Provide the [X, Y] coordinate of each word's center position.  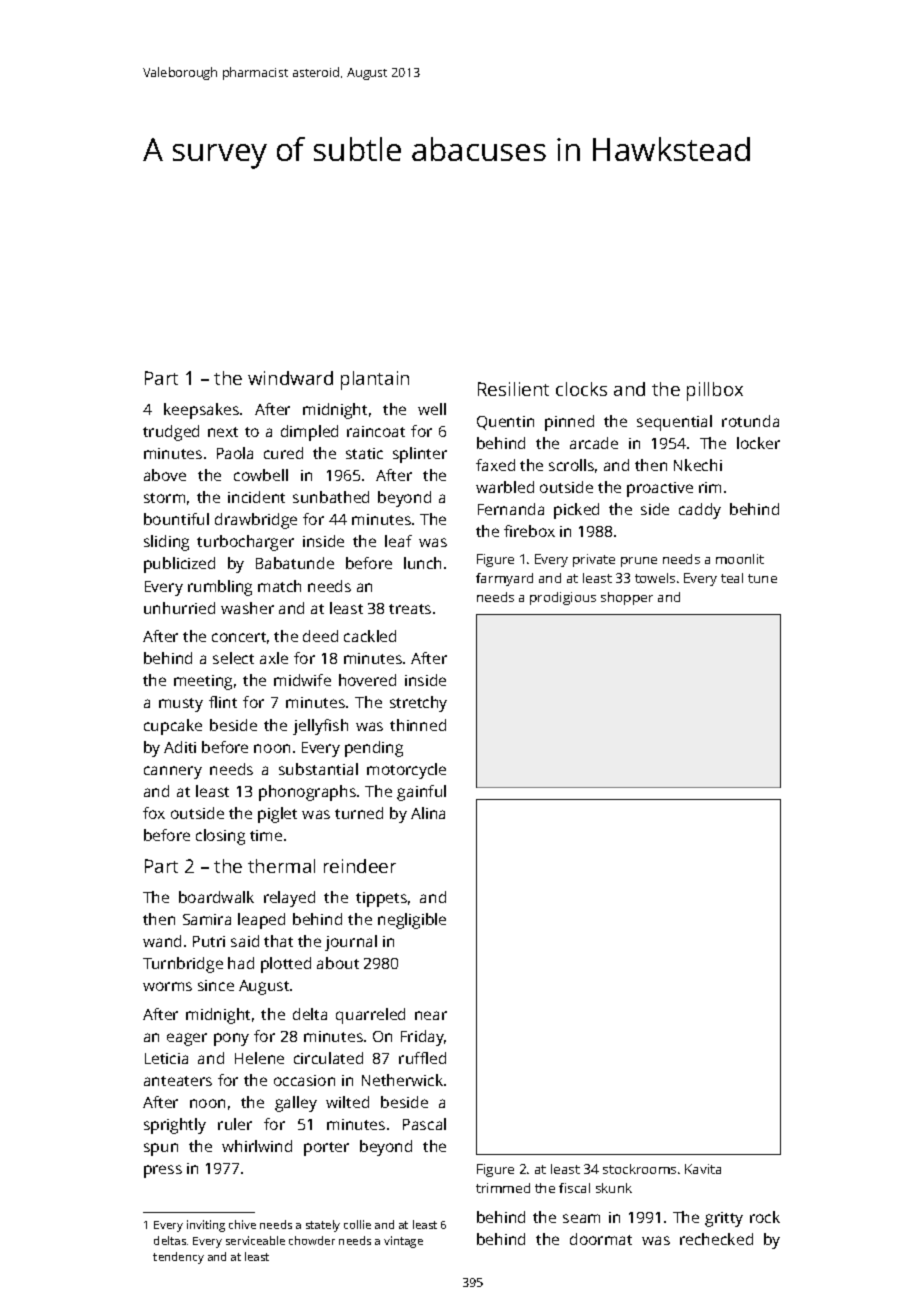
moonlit [740, 559]
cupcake [173, 727]
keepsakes [201, 411]
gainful [421, 793]
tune [762, 578]
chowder [312, 1240]
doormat [601, 1239]
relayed [289, 899]
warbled [505, 487]
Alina [428, 813]
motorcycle [406, 771]
